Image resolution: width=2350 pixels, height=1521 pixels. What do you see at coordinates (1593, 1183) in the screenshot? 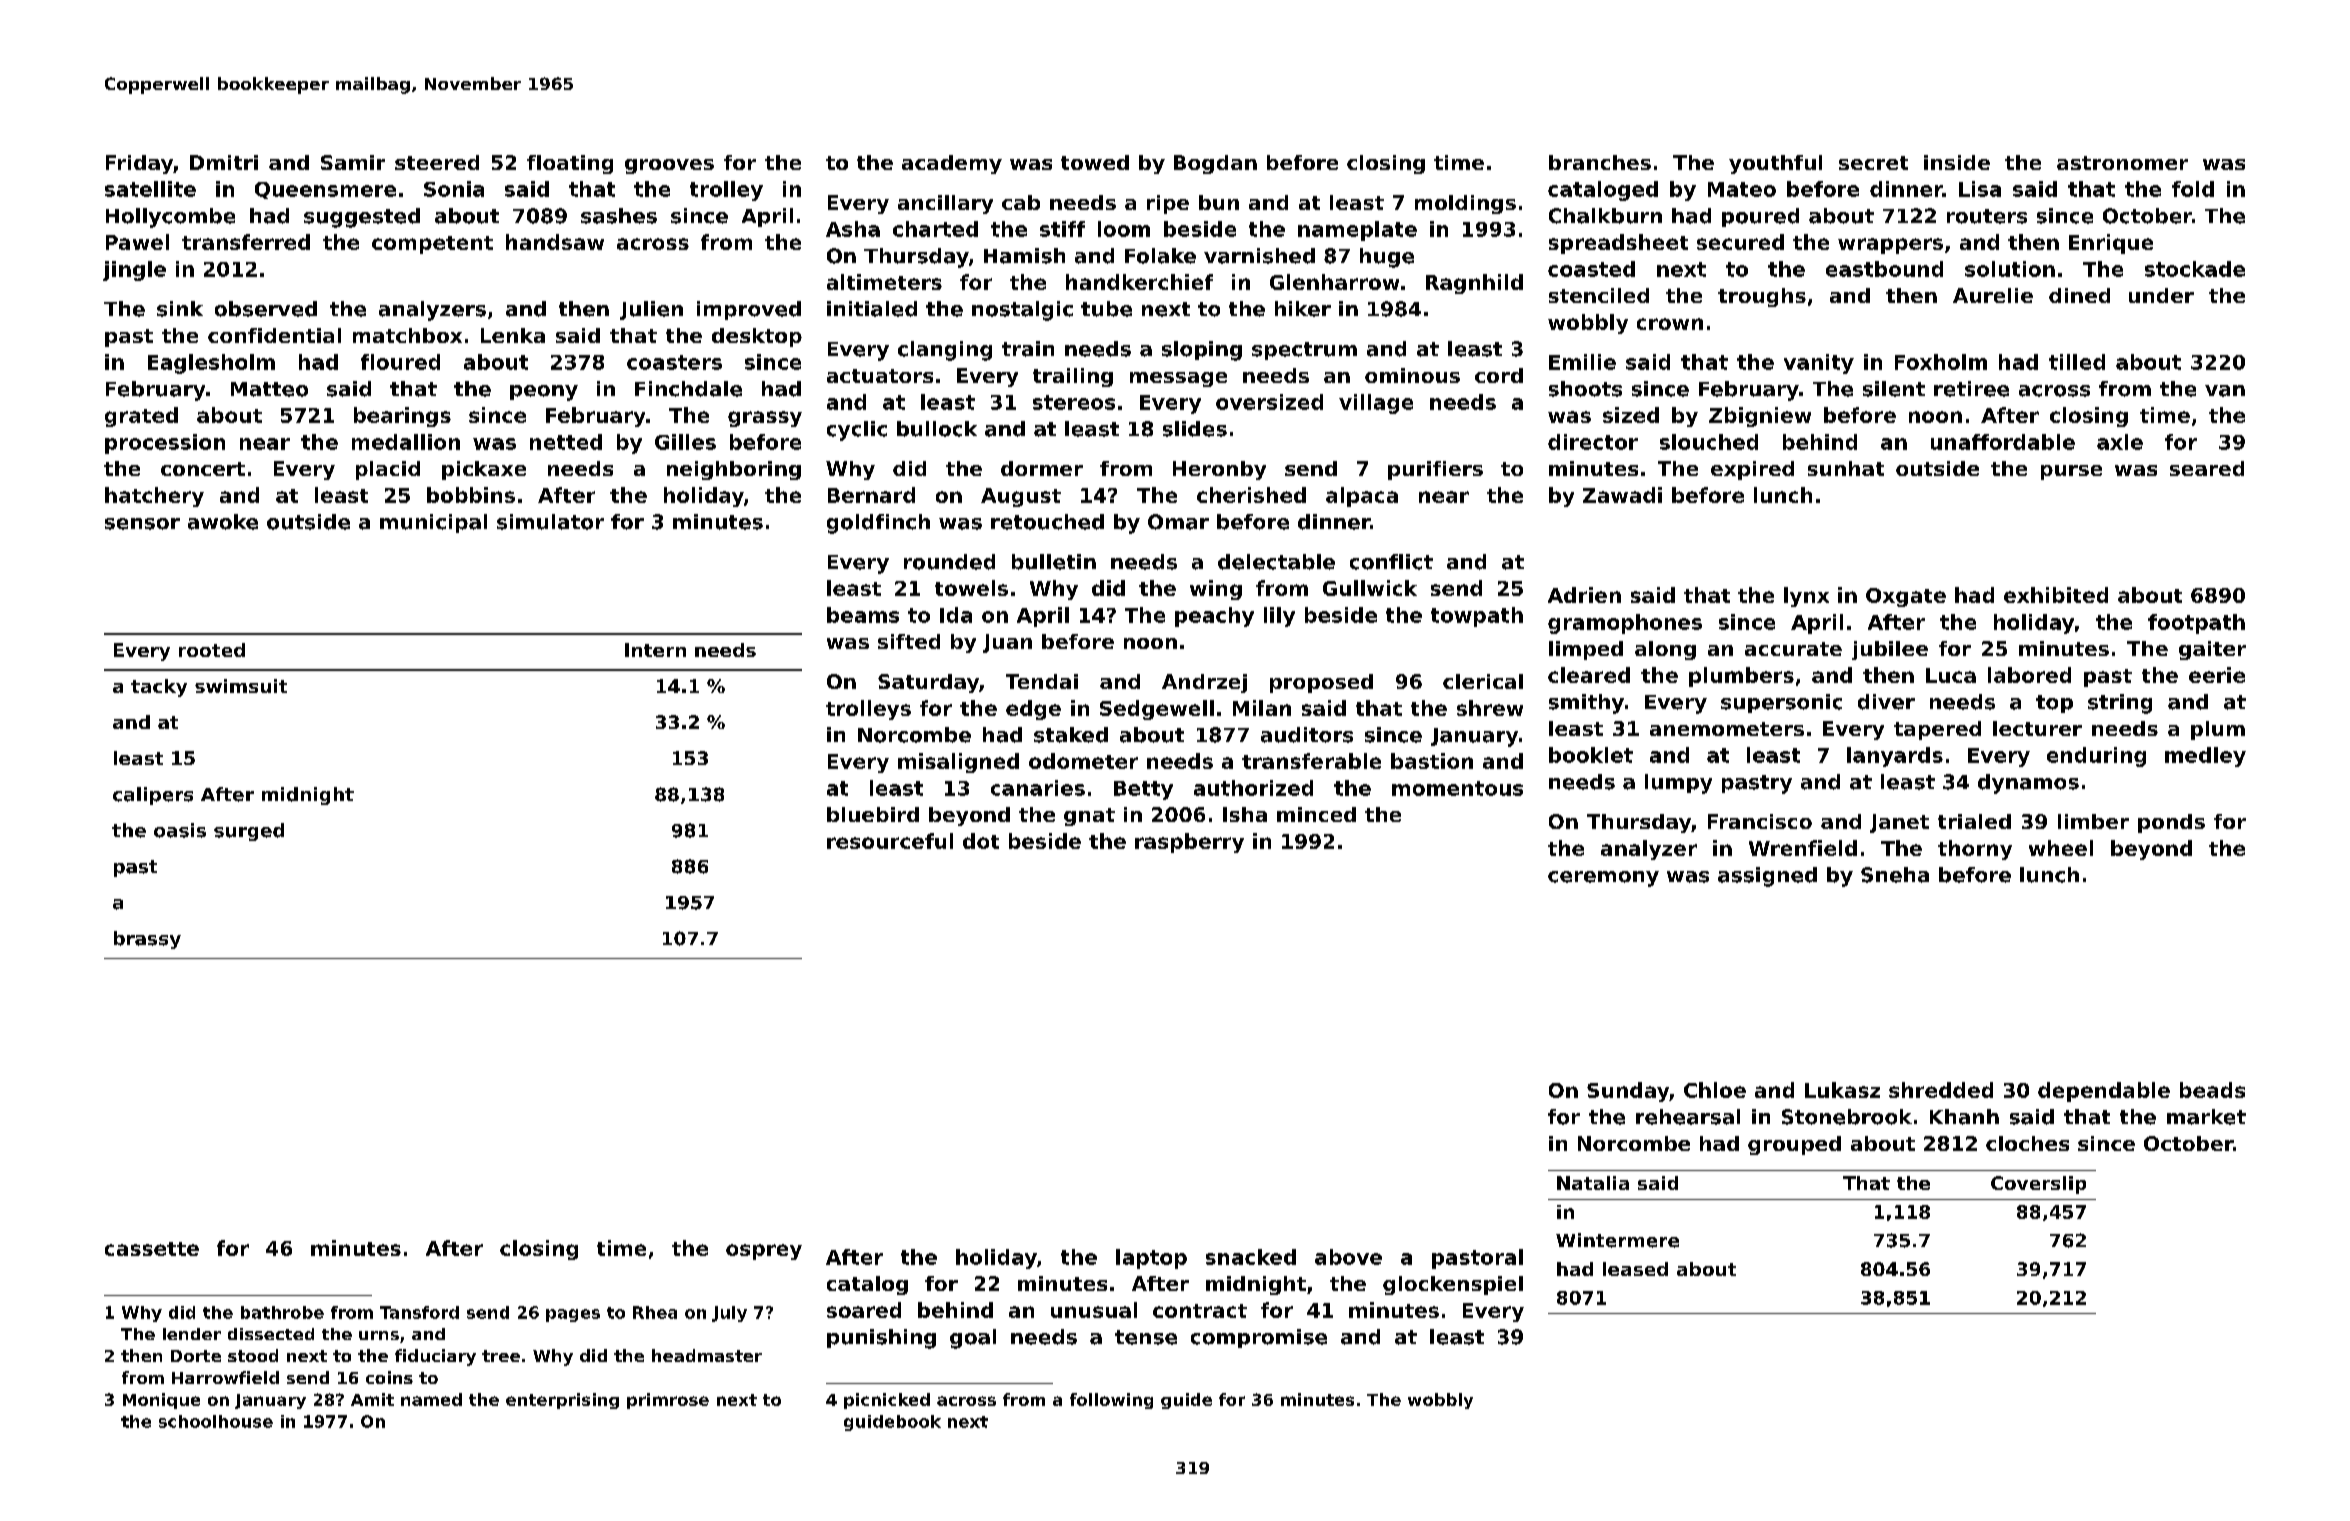
I see `Natalia` at bounding box center [1593, 1183].
